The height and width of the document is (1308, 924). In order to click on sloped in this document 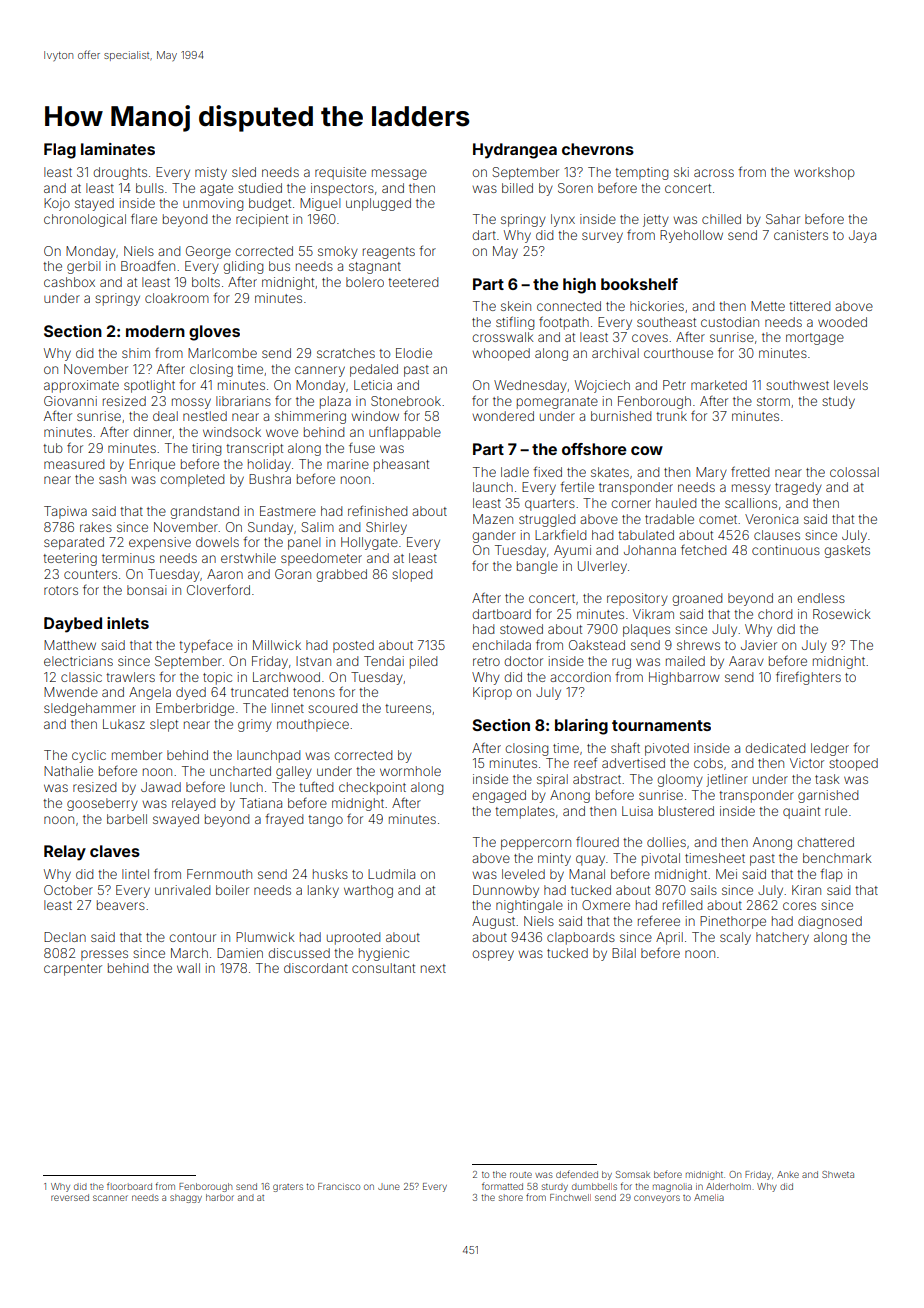, I will do `click(412, 575)`.
